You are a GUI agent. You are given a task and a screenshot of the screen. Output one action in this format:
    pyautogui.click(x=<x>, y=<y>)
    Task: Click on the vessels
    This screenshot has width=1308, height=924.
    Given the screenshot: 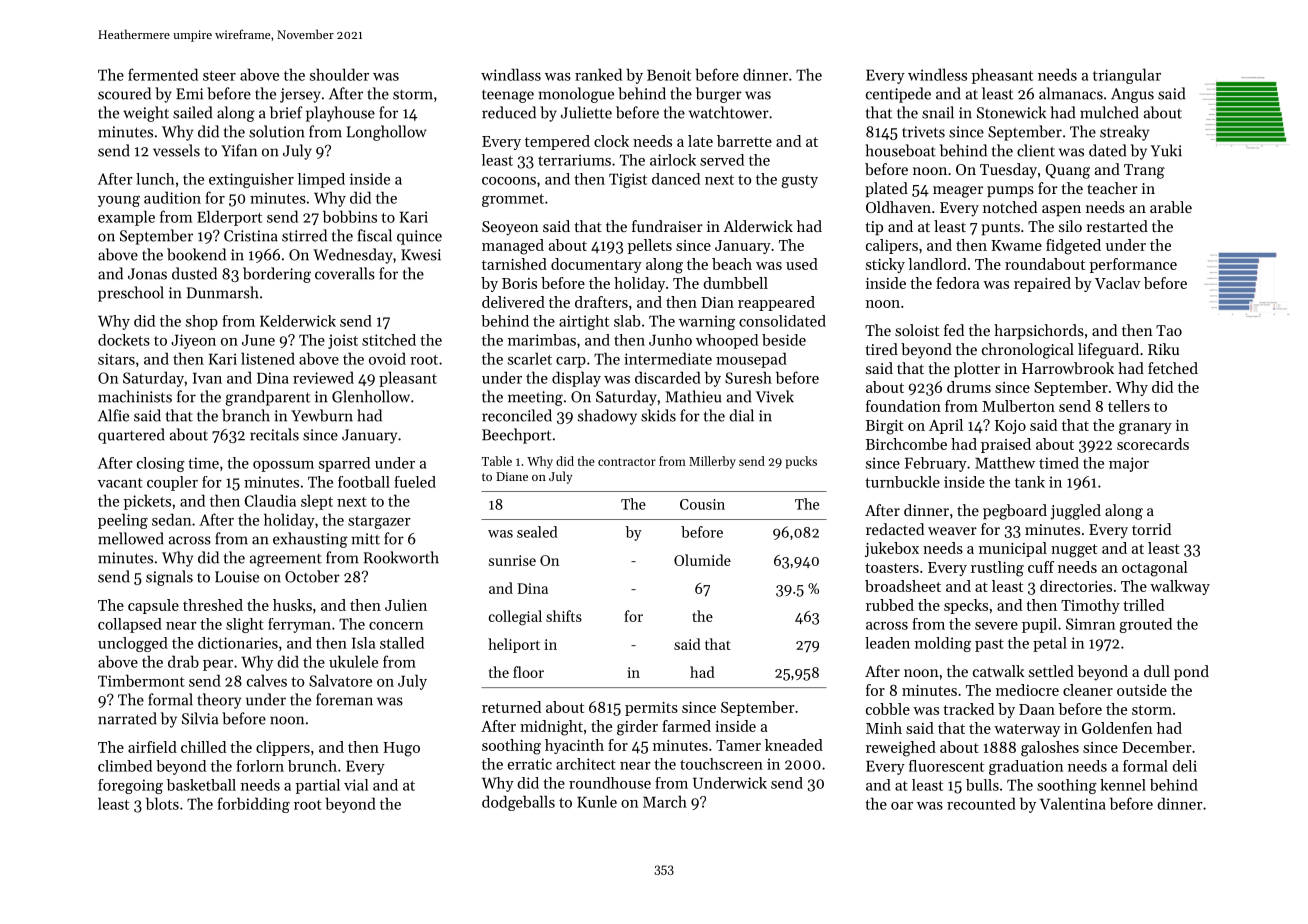 What is the action you would take?
    pyautogui.click(x=176, y=150)
